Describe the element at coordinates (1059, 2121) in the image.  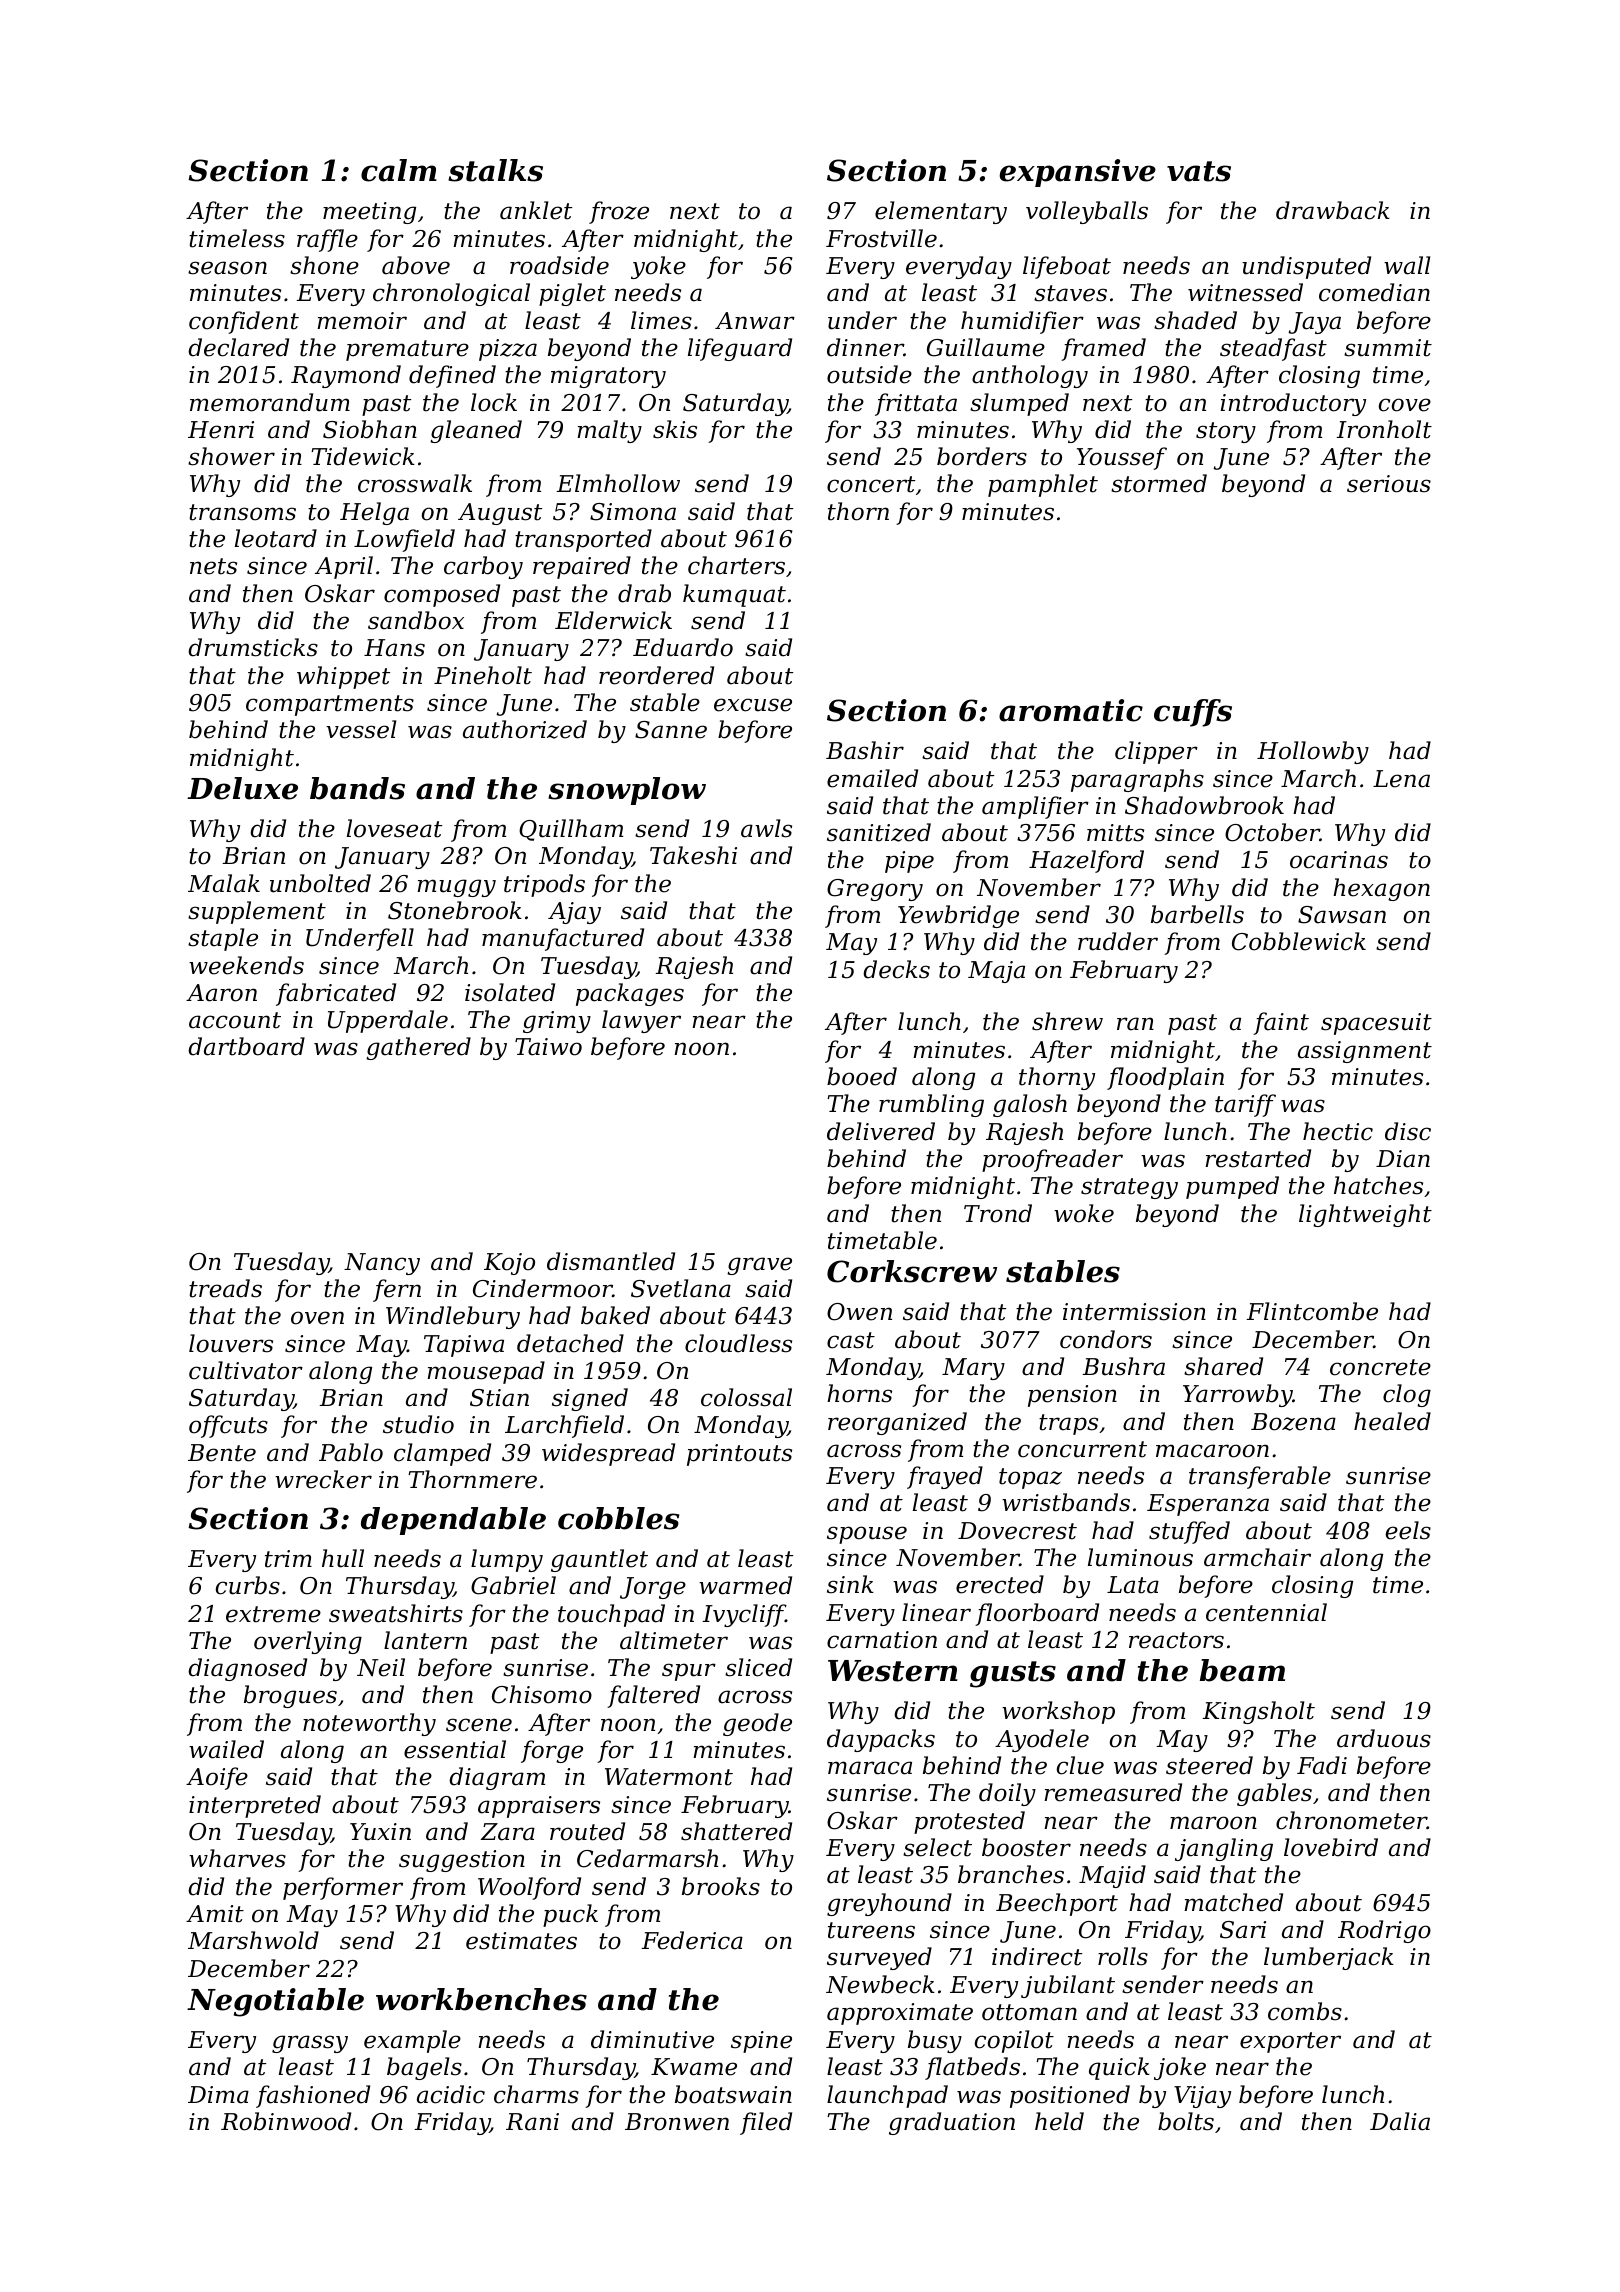
I see `held` at that location.
